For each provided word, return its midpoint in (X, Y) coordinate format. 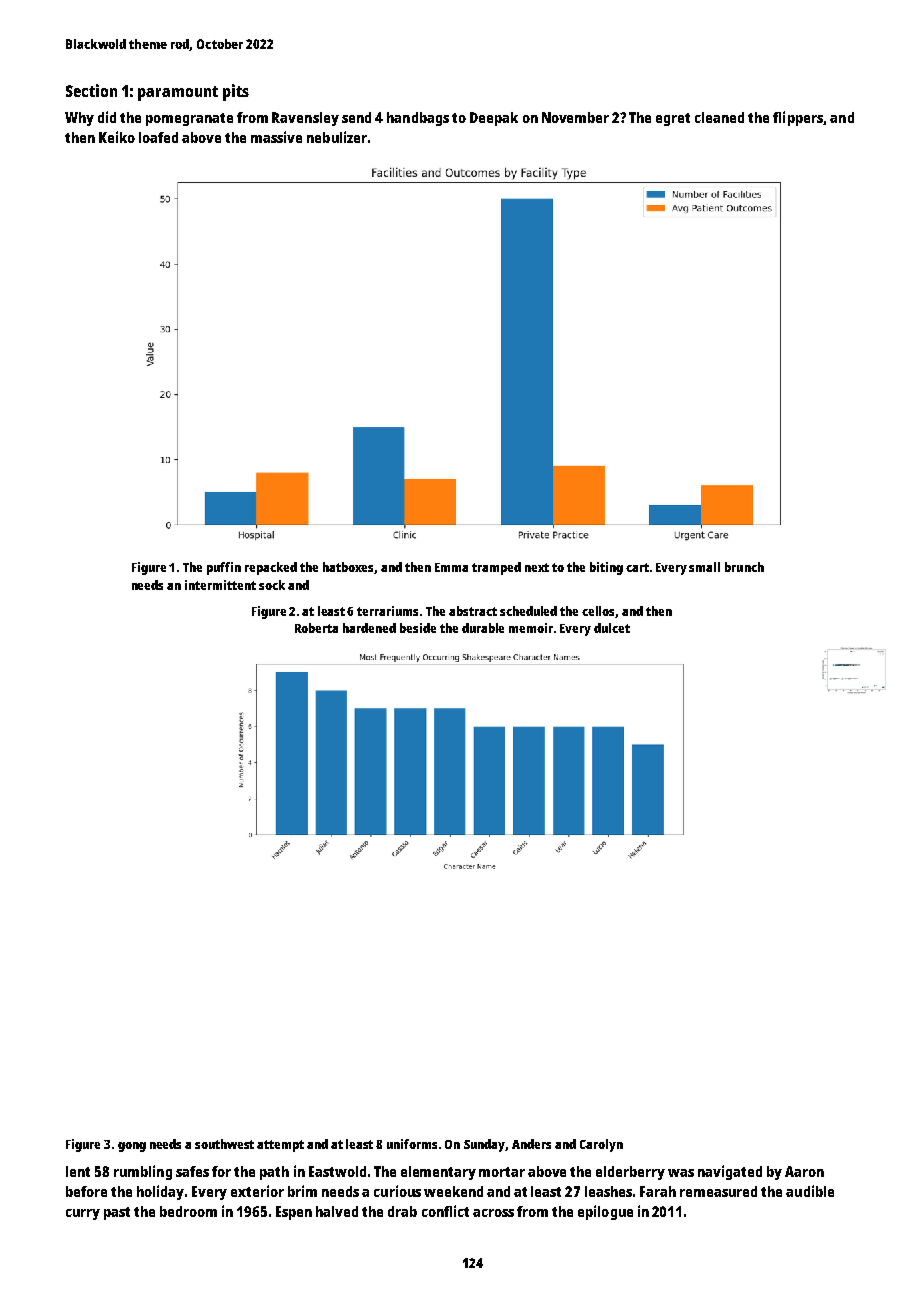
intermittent (220, 585)
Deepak (494, 119)
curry (83, 1214)
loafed (158, 137)
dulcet (612, 628)
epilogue (605, 1212)
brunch (744, 567)
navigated (730, 1172)
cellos (599, 612)
